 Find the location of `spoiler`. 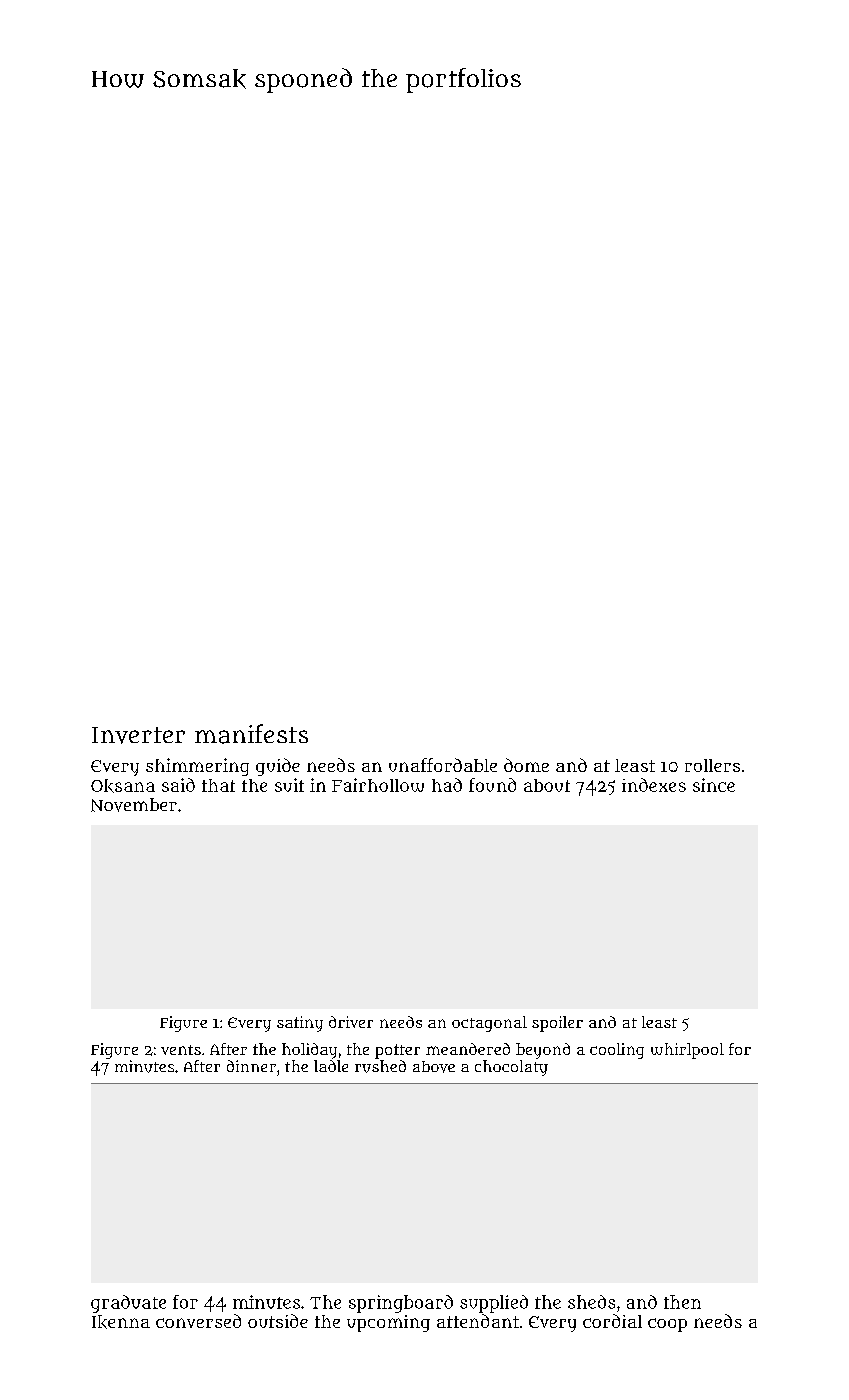

spoiler is located at coordinates (557, 1024).
